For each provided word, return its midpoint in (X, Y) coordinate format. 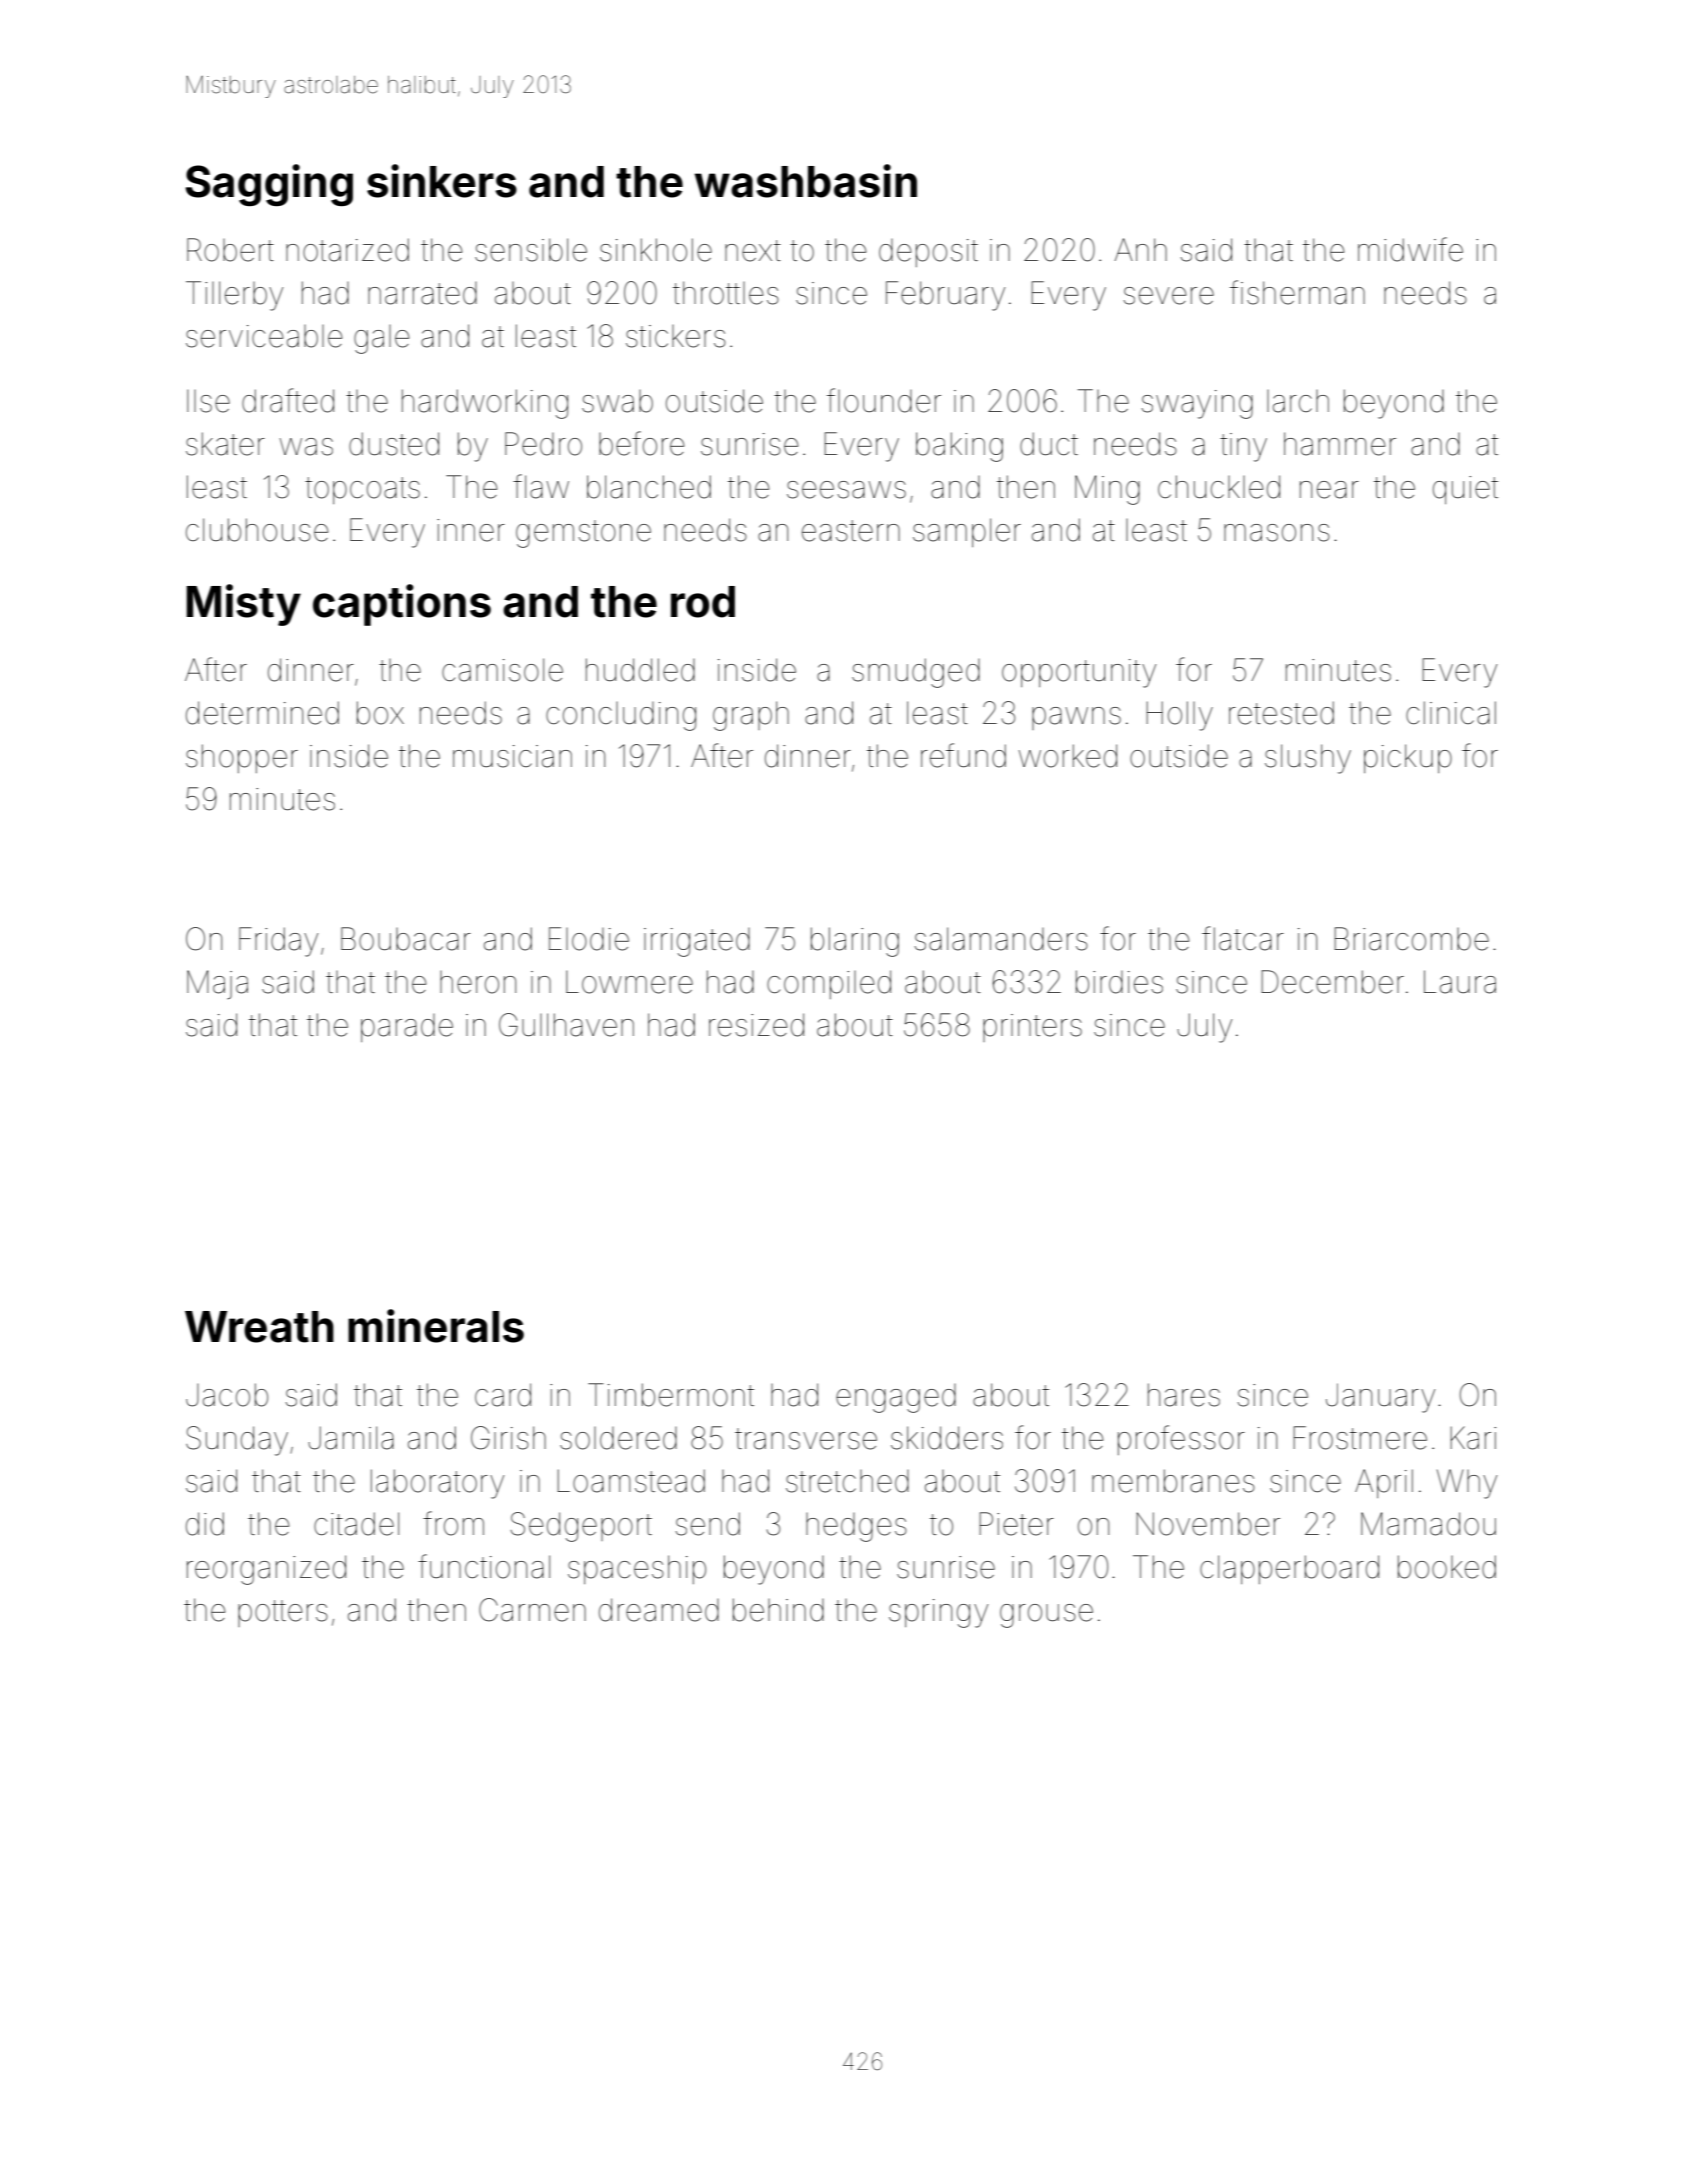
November (1208, 1524)
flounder (884, 400)
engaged (896, 1398)
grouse (1046, 1616)
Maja (217, 984)
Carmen (532, 1610)
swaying (1197, 404)
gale (382, 339)
